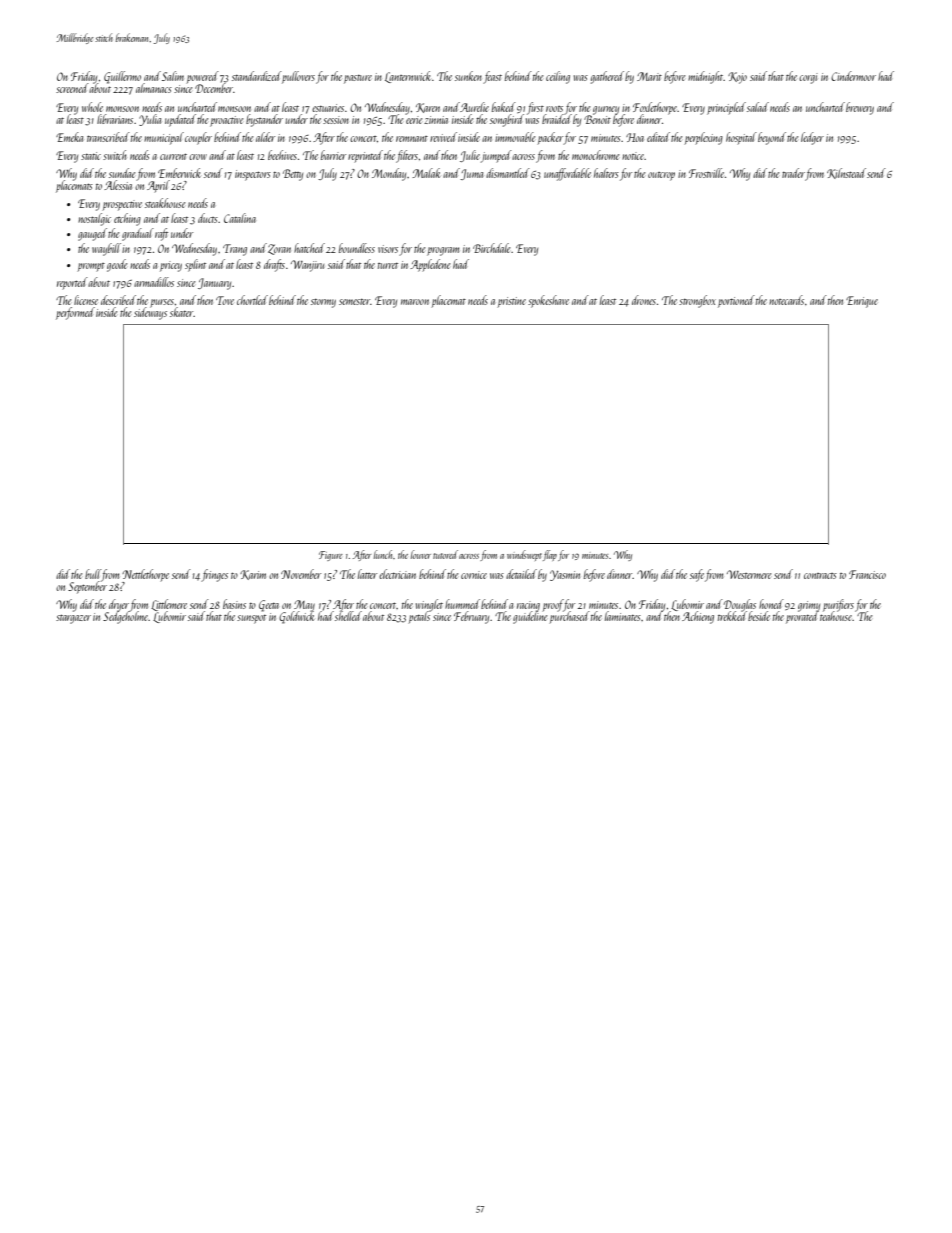 This document has width=952, height=1233. I want to click on spokeshave, so click(548, 301).
